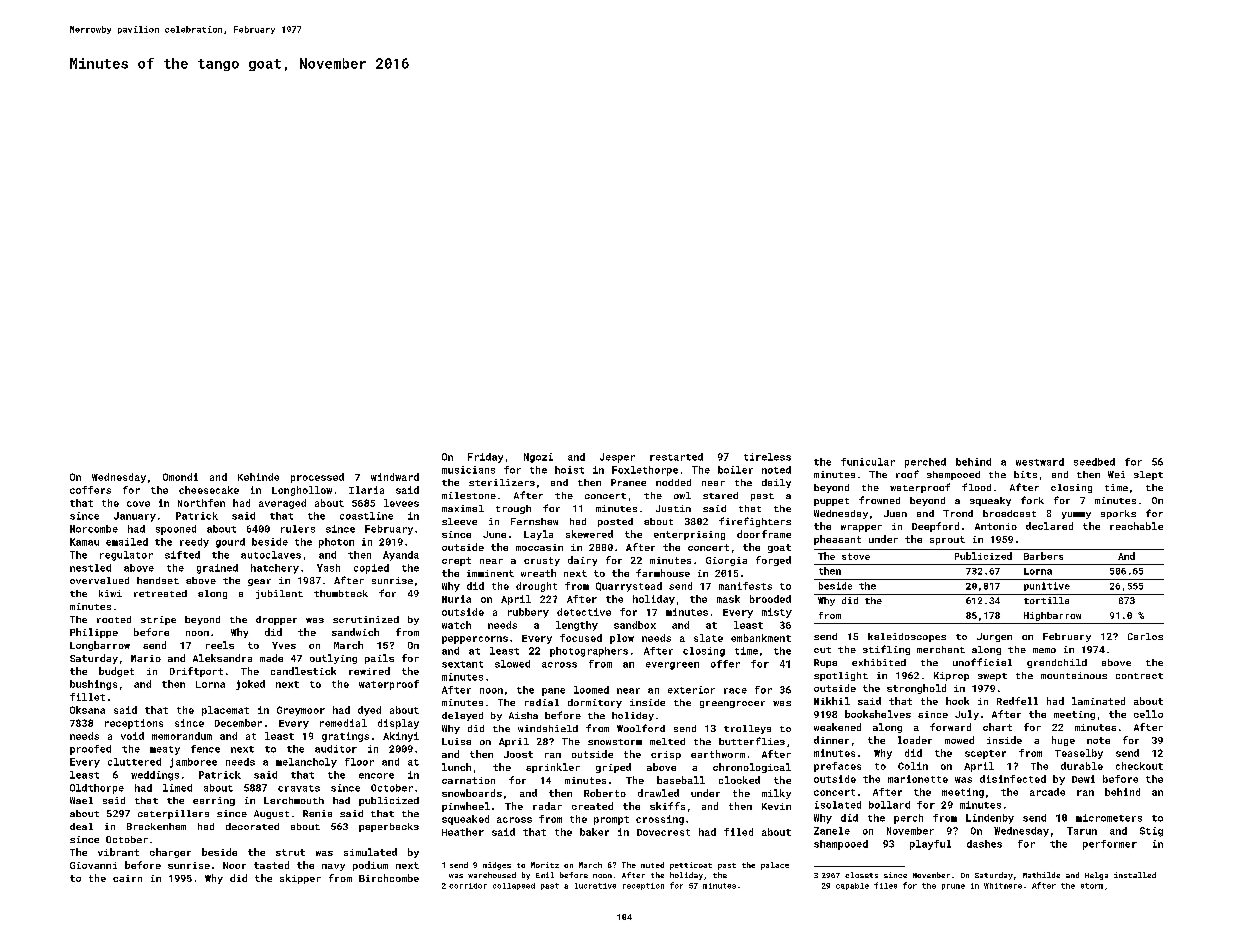 The height and width of the image is (952, 1233). What do you see at coordinates (886, 650) in the image?
I see `stifling` at bounding box center [886, 650].
